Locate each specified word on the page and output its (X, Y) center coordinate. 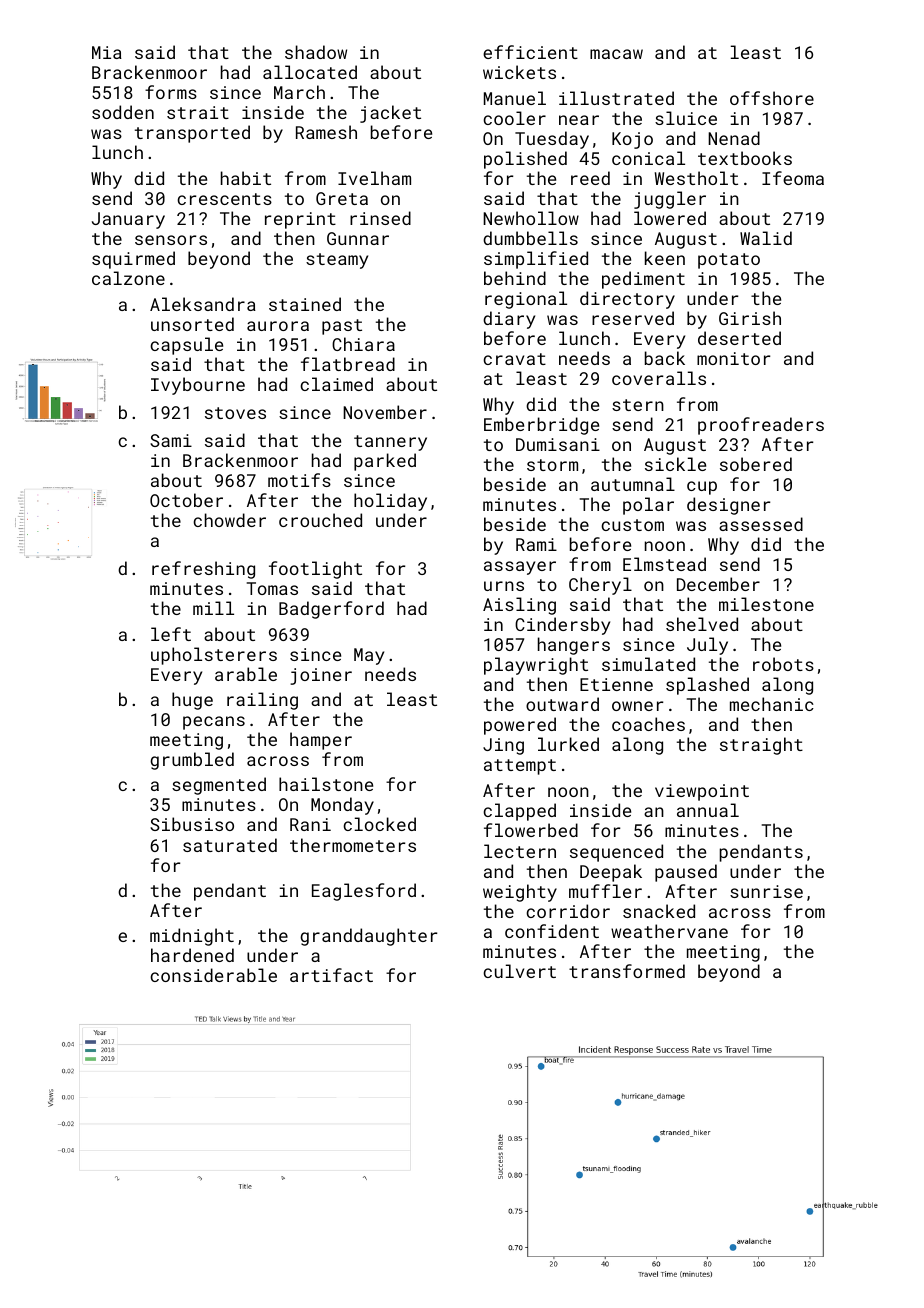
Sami (171, 440)
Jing (503, 746)
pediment (643, 280)
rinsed (380, 218)
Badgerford (331, 610)
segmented (219, 786)
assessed (761, 524)
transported (192, 134)
